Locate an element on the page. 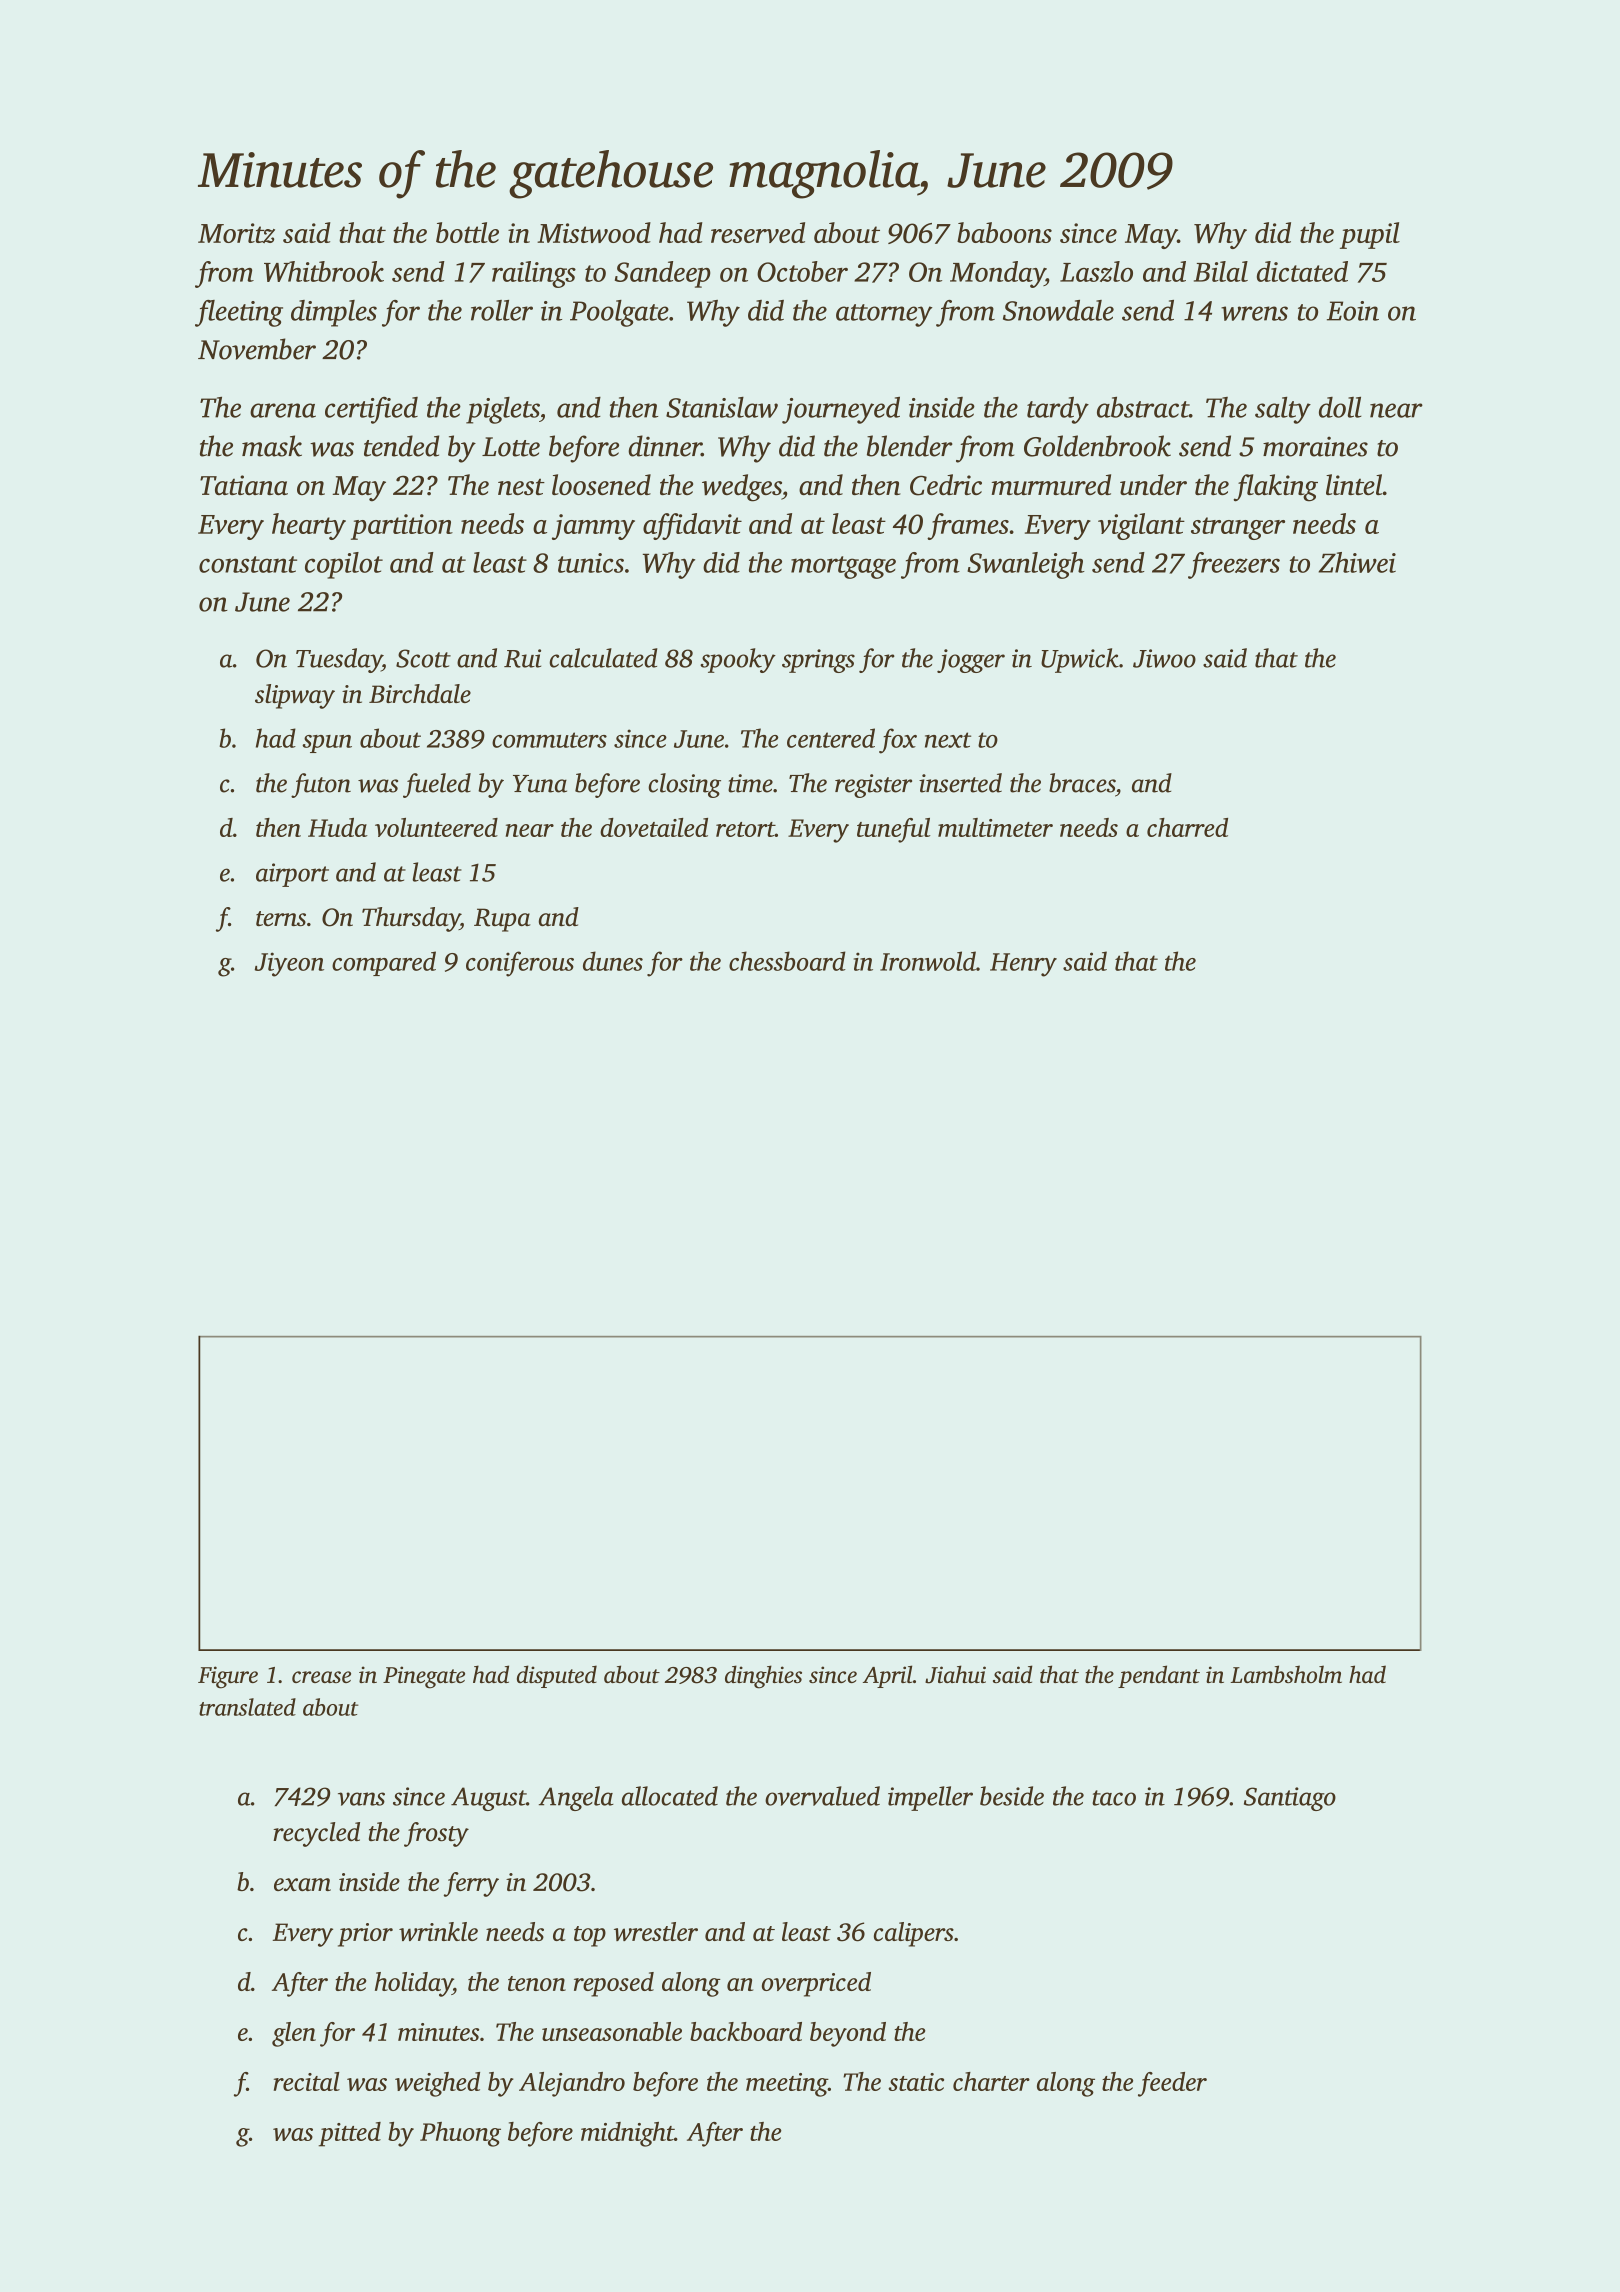  taco is located at coordinates (1114, 1798).
